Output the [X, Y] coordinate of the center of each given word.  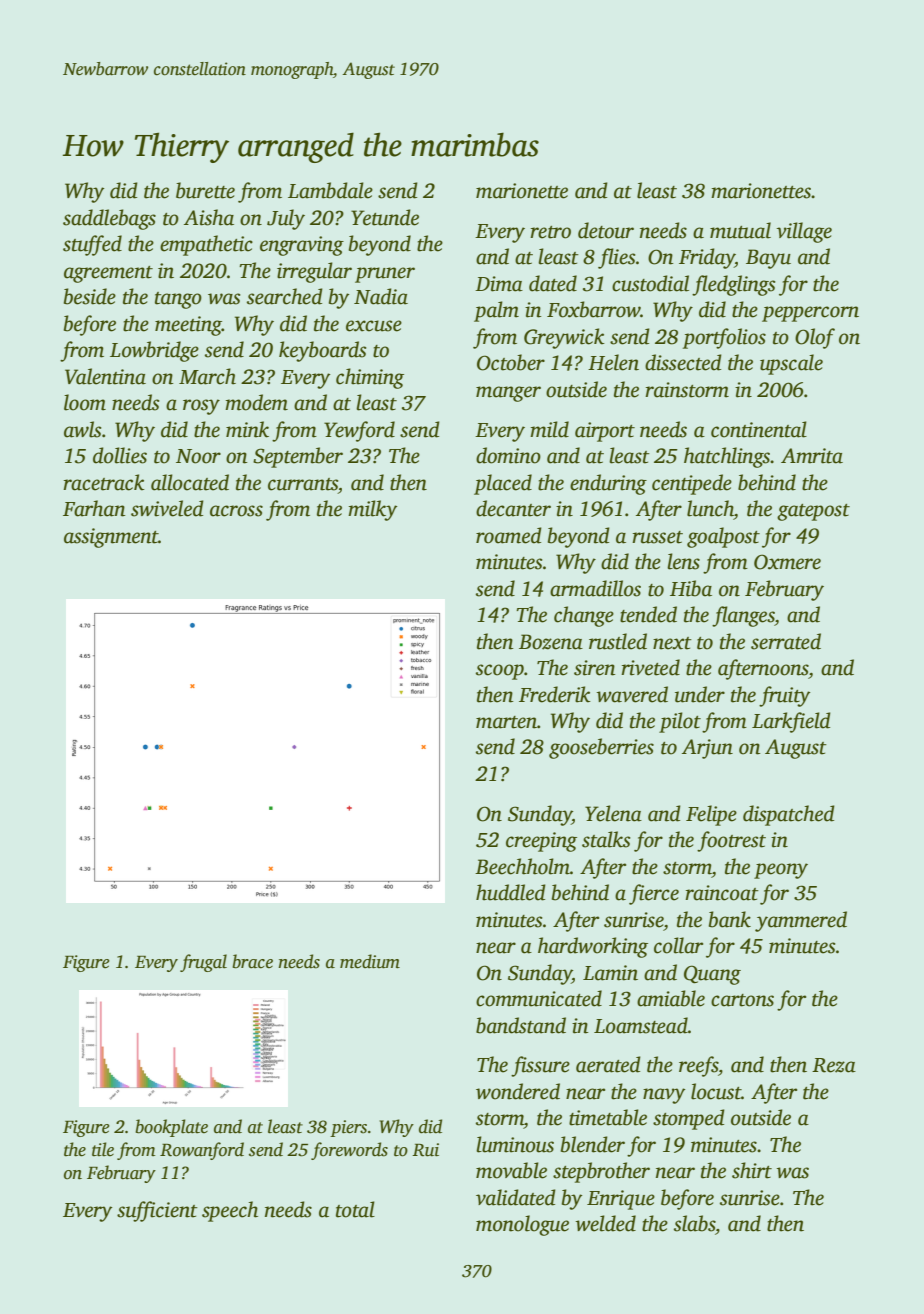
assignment [111, 538]
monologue [522, 1225]
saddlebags [109, 219]
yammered [801, 921]
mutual [740, 230]
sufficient [157, 1211]
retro [550, 232]
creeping [541, 842]
